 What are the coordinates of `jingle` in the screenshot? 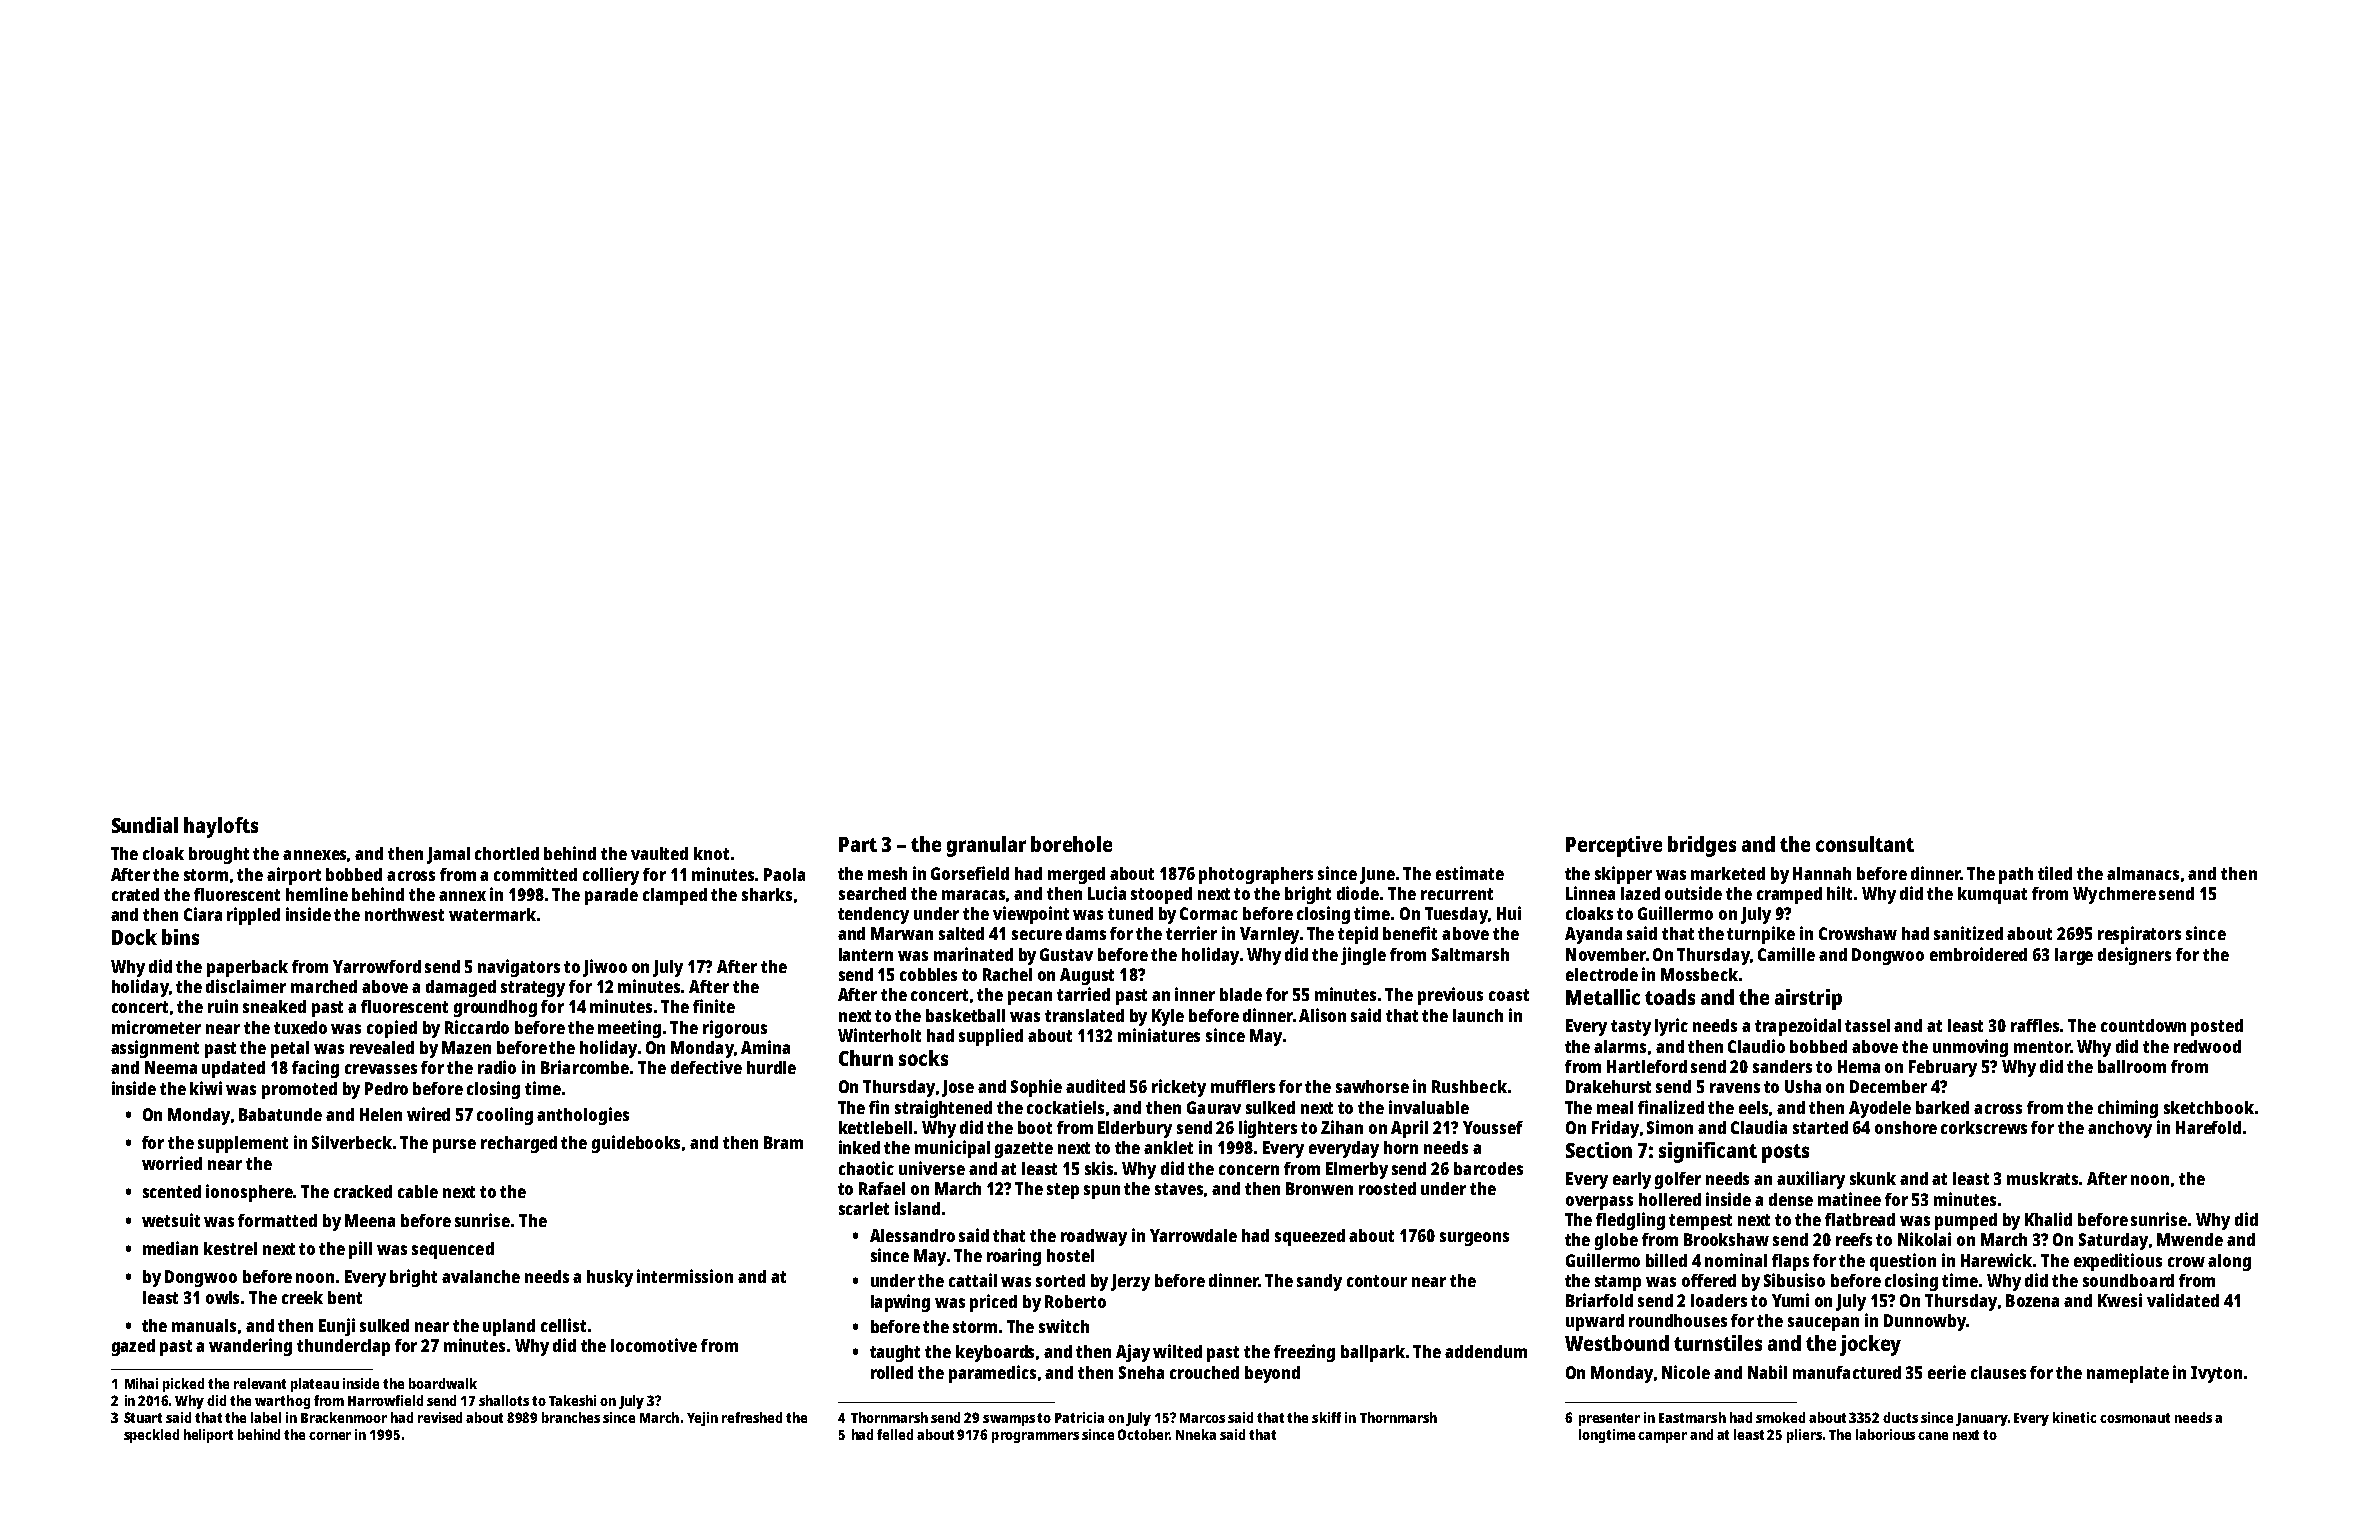 It's located at (1363, 956).
